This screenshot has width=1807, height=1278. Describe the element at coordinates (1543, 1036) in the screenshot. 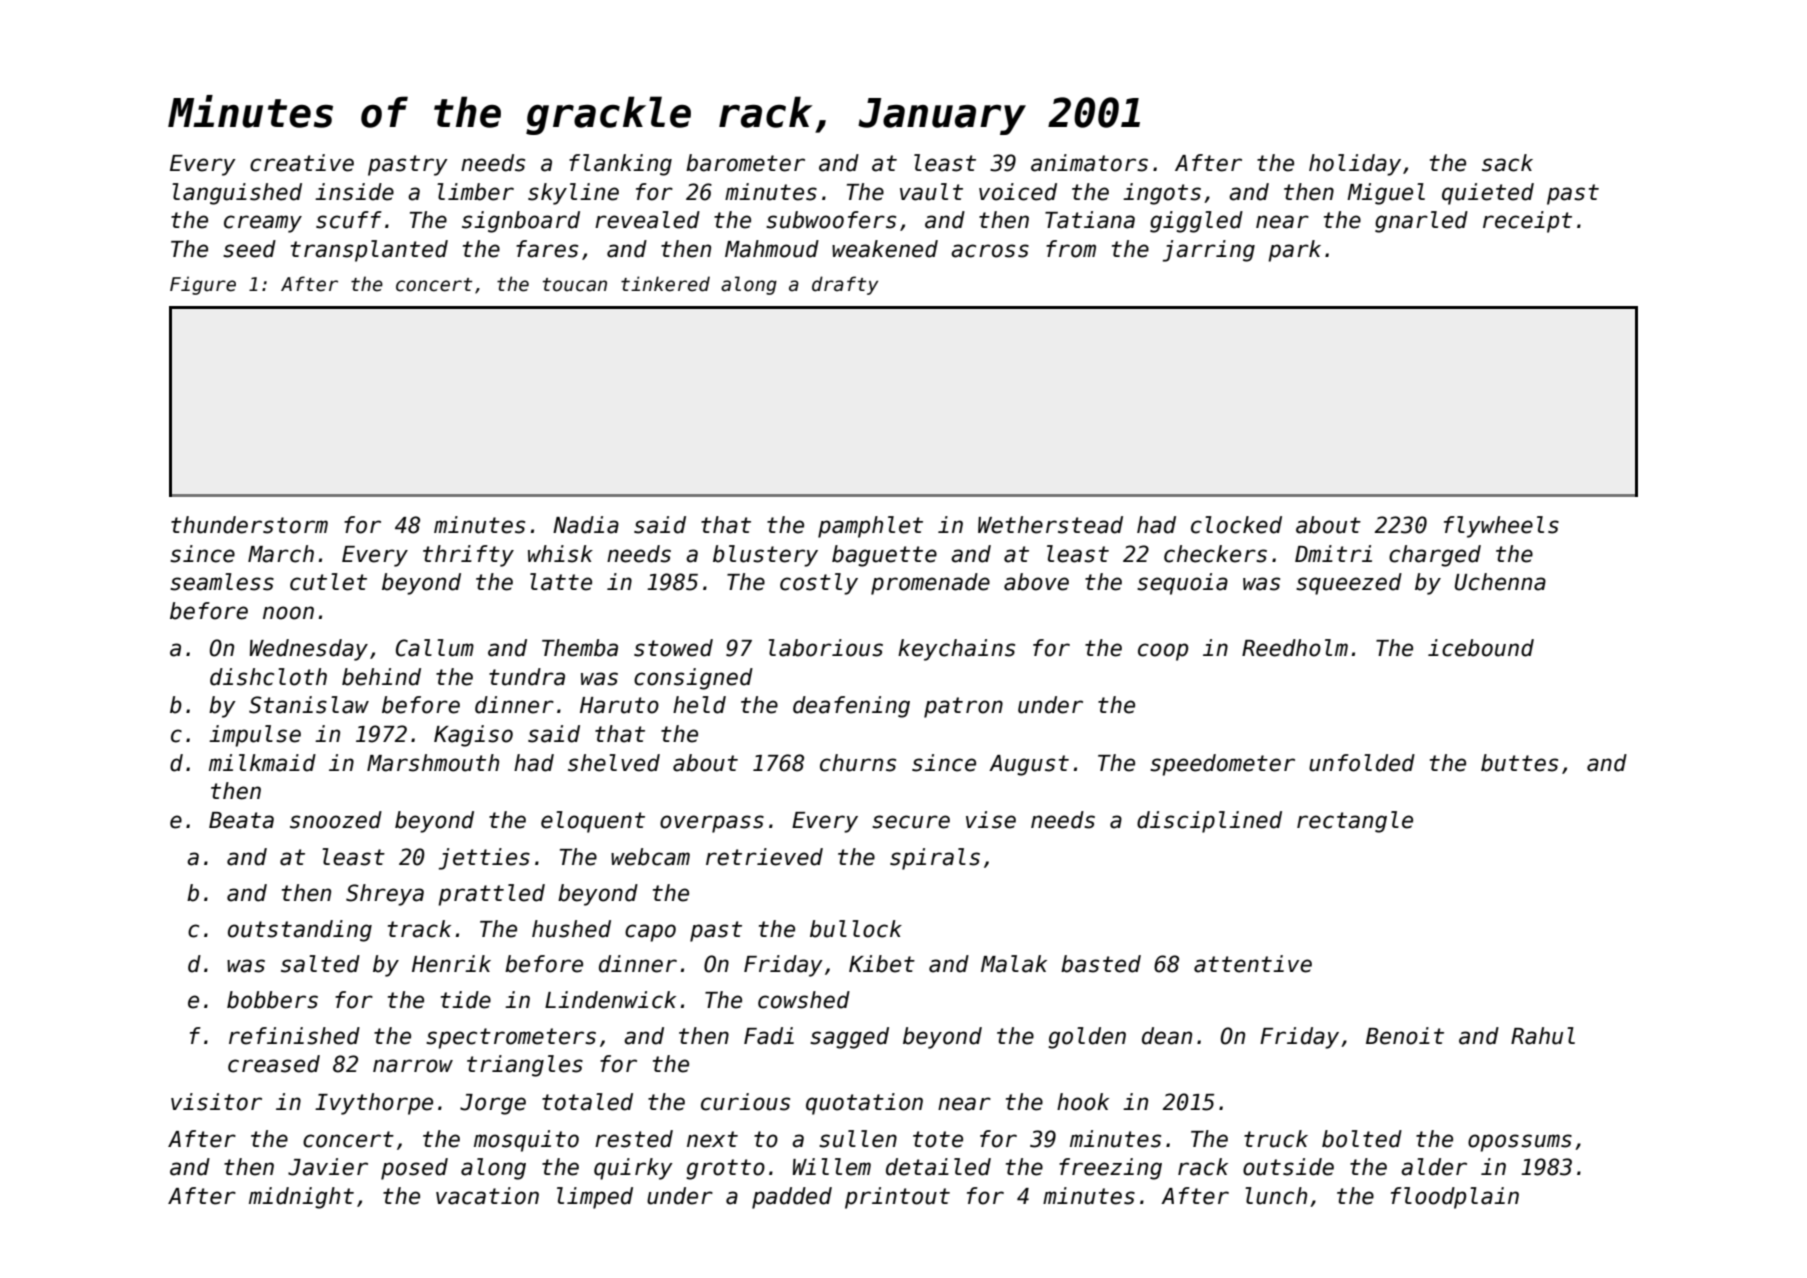

I see `Rahul` at that location.
